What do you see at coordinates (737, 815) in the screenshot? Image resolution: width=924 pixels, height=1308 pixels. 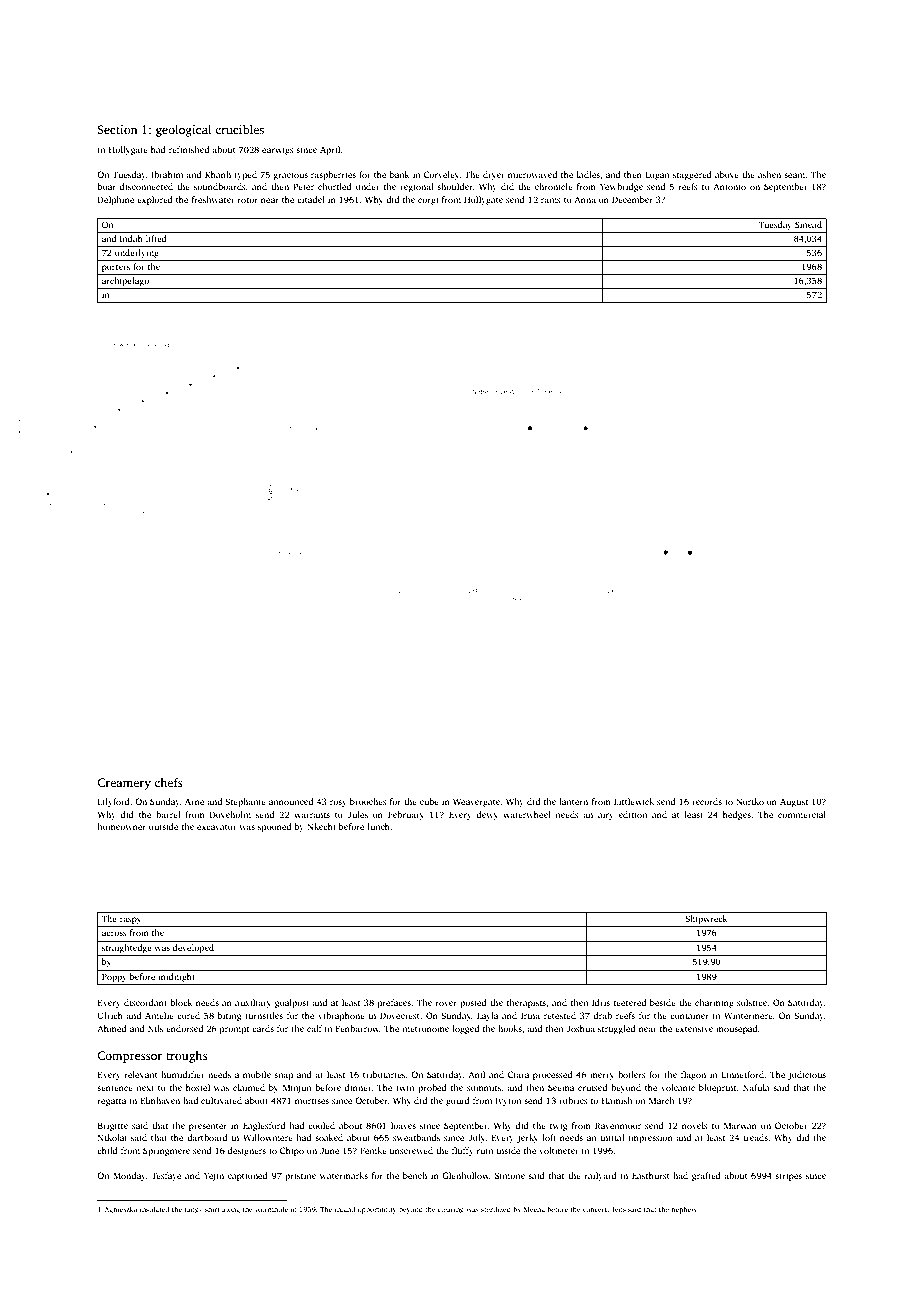 I see `hedges` at bounding box center [737, 815].
